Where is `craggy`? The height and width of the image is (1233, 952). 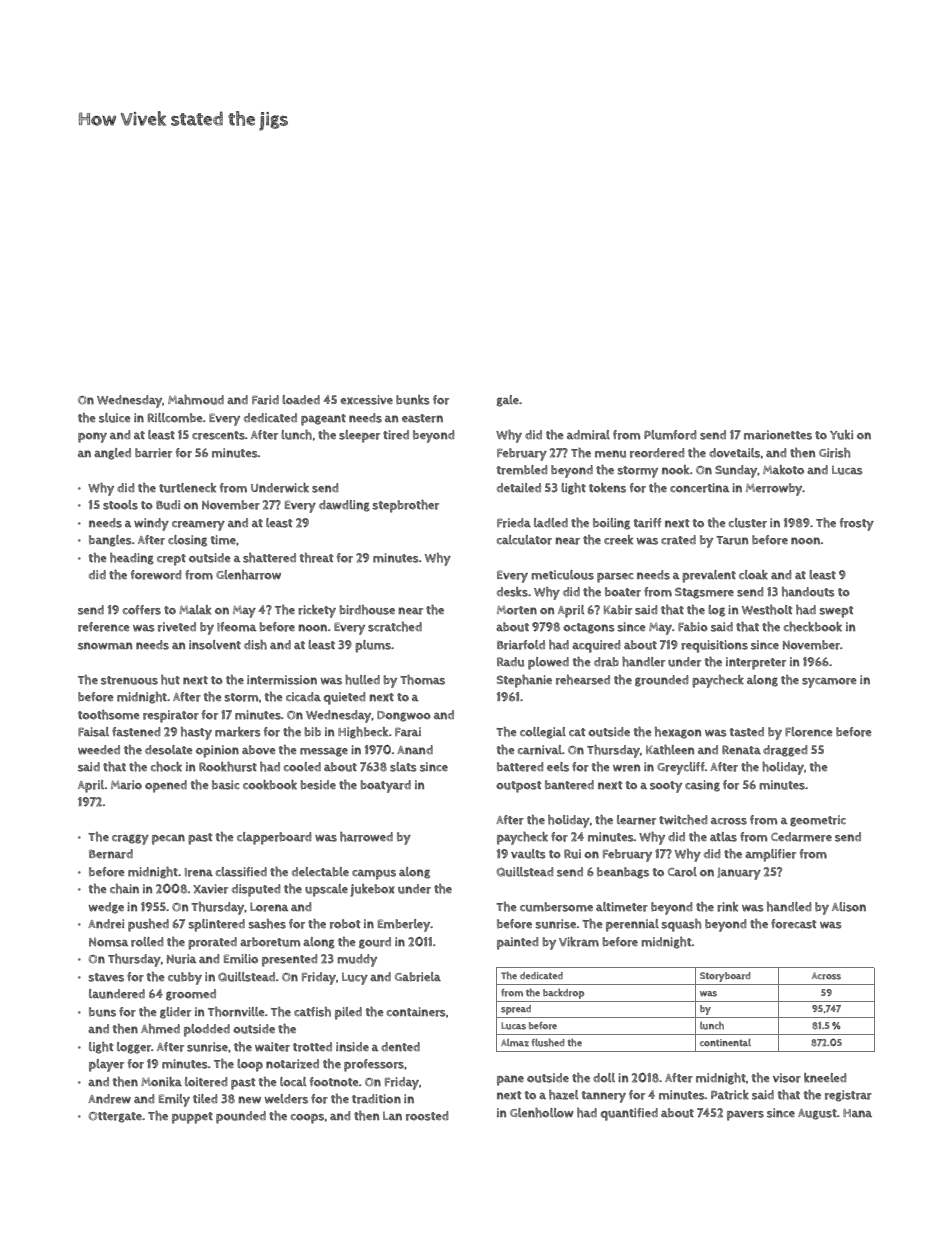 craggy is located at coordinates (130, 839).
